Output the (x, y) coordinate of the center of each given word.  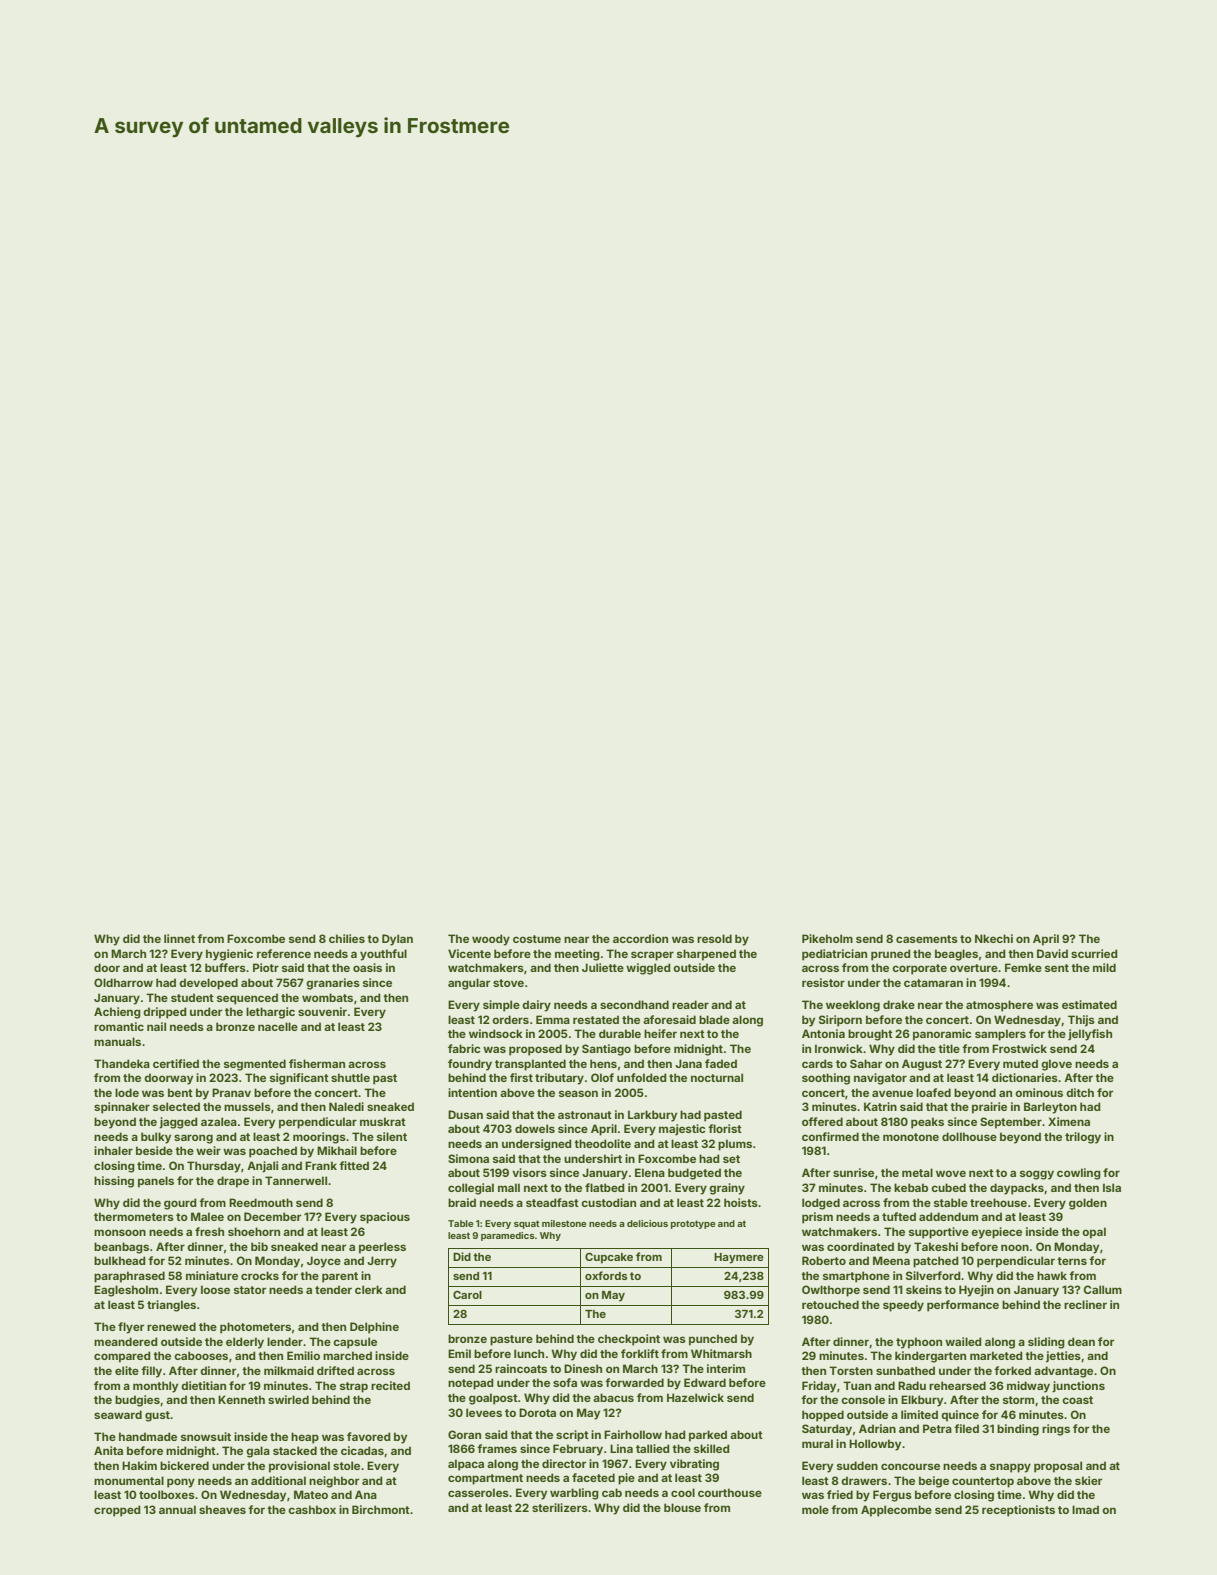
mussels (247, 1106)
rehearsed (957, 1385)
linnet (179, 938)
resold (714, 938)
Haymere (739, 1258)
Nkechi (994, 938)
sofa (565, 1382)
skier (1088, 1480)
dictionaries (1025, 1077)
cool (683, 1492)
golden (1088, 1204)
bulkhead (120, 1260)
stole (346, 1465)
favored (369, 1436)
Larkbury (652, 1116)
